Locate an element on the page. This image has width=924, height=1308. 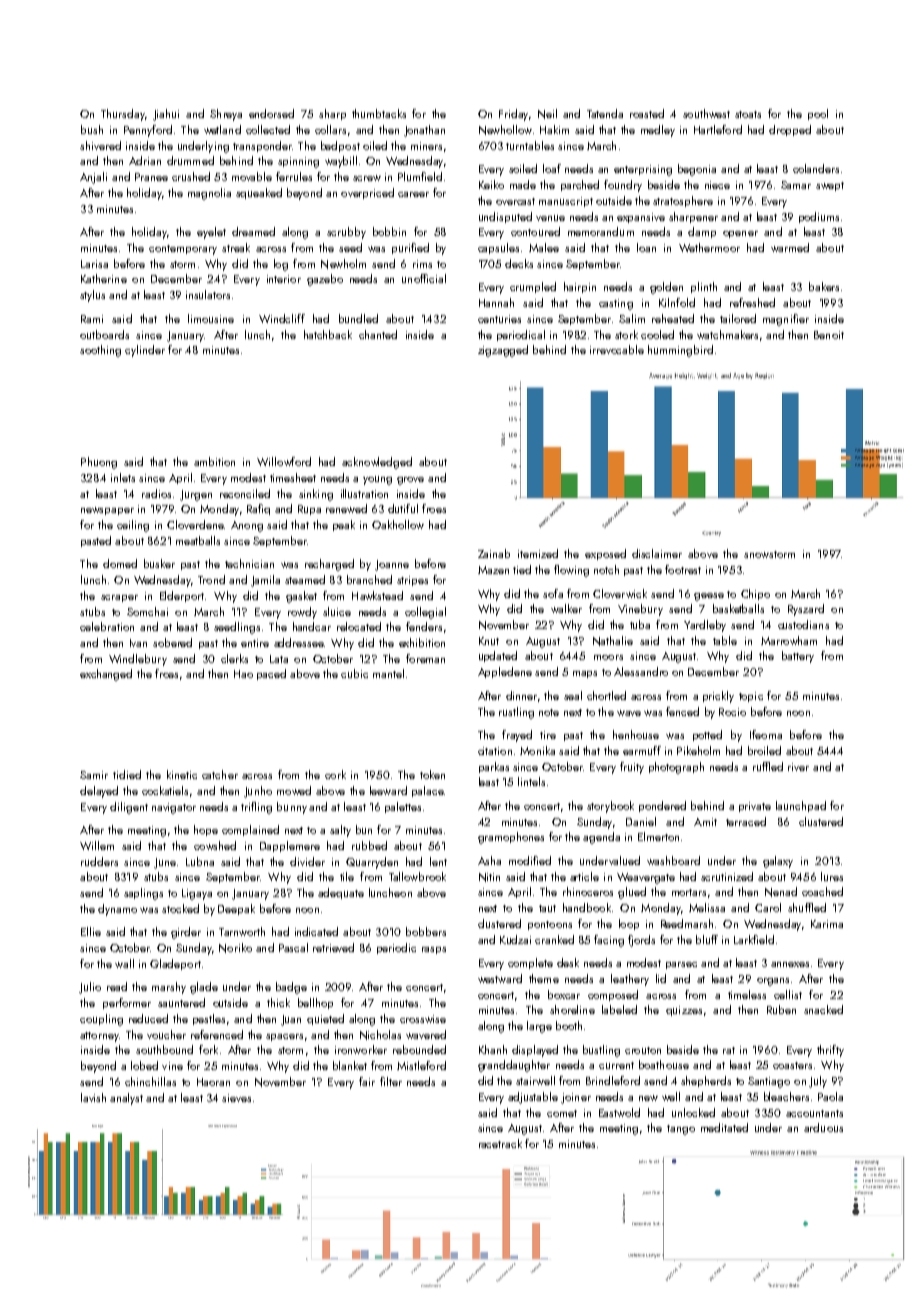
Windlebury is located at coordinates (138, 660).
